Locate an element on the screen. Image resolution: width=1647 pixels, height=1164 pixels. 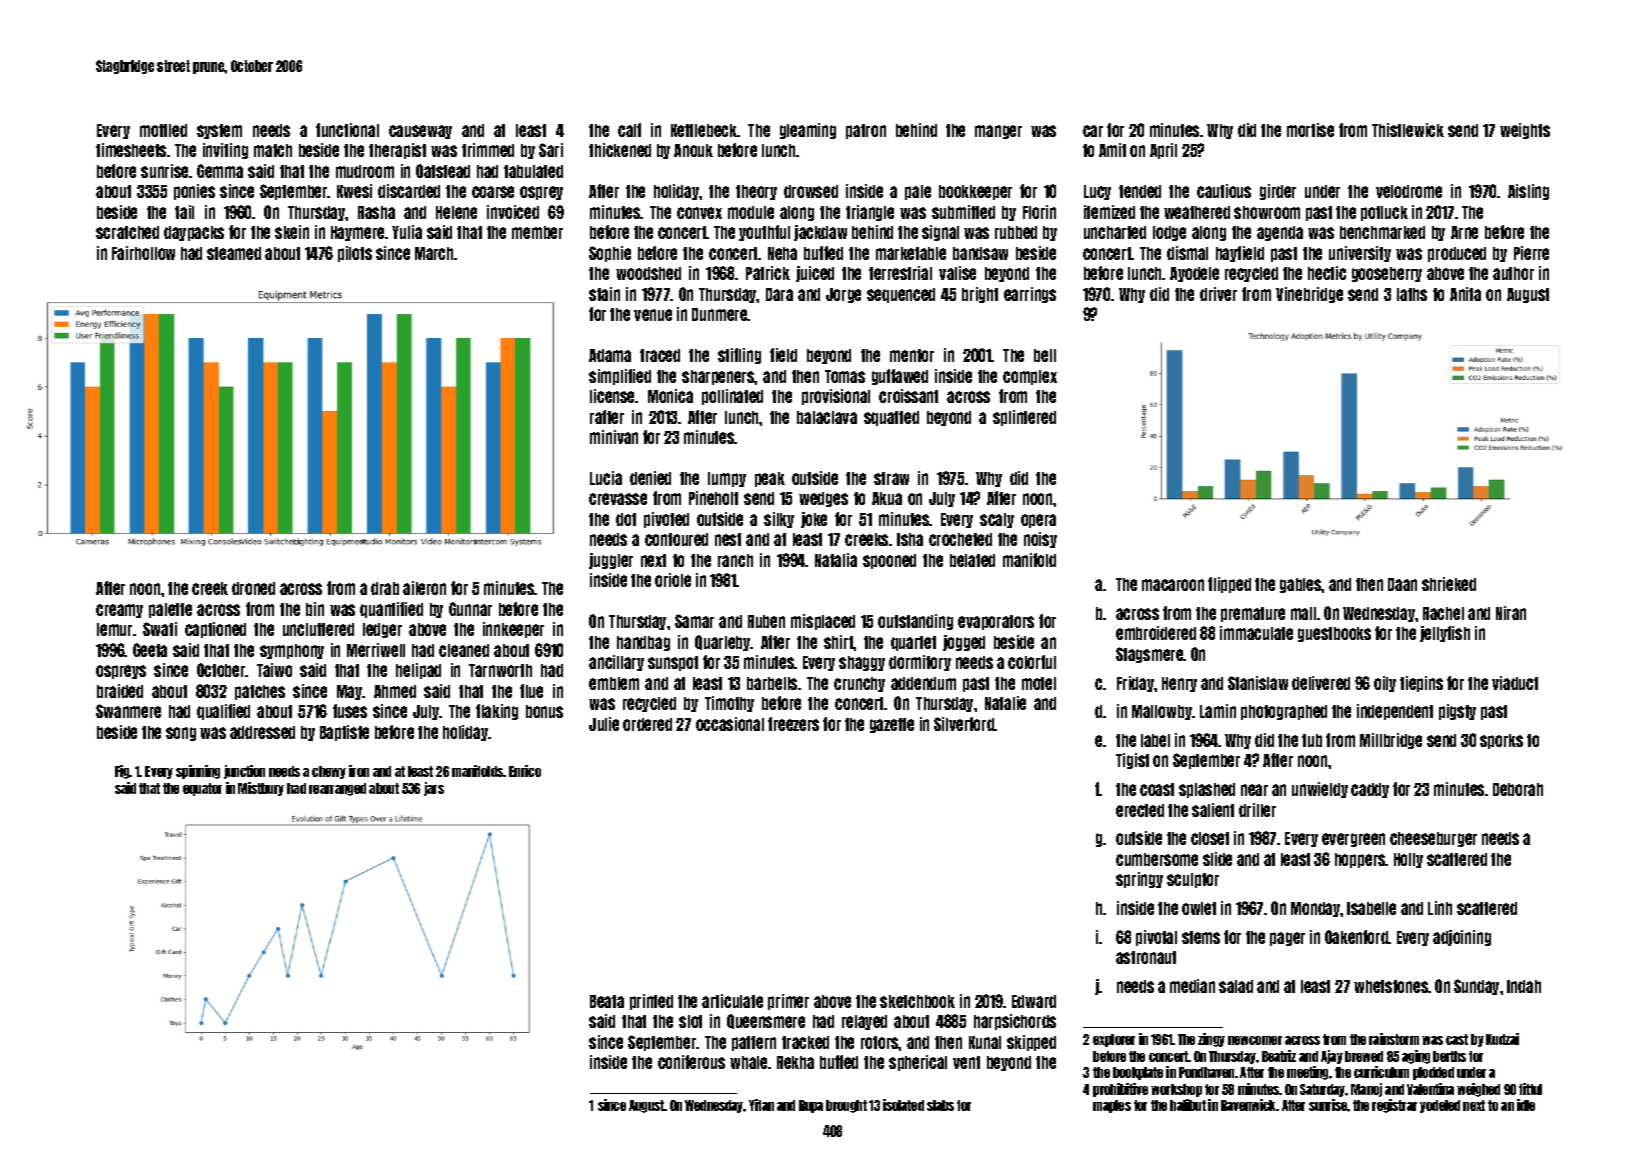
aileron is located at coordinates (424, 588).
